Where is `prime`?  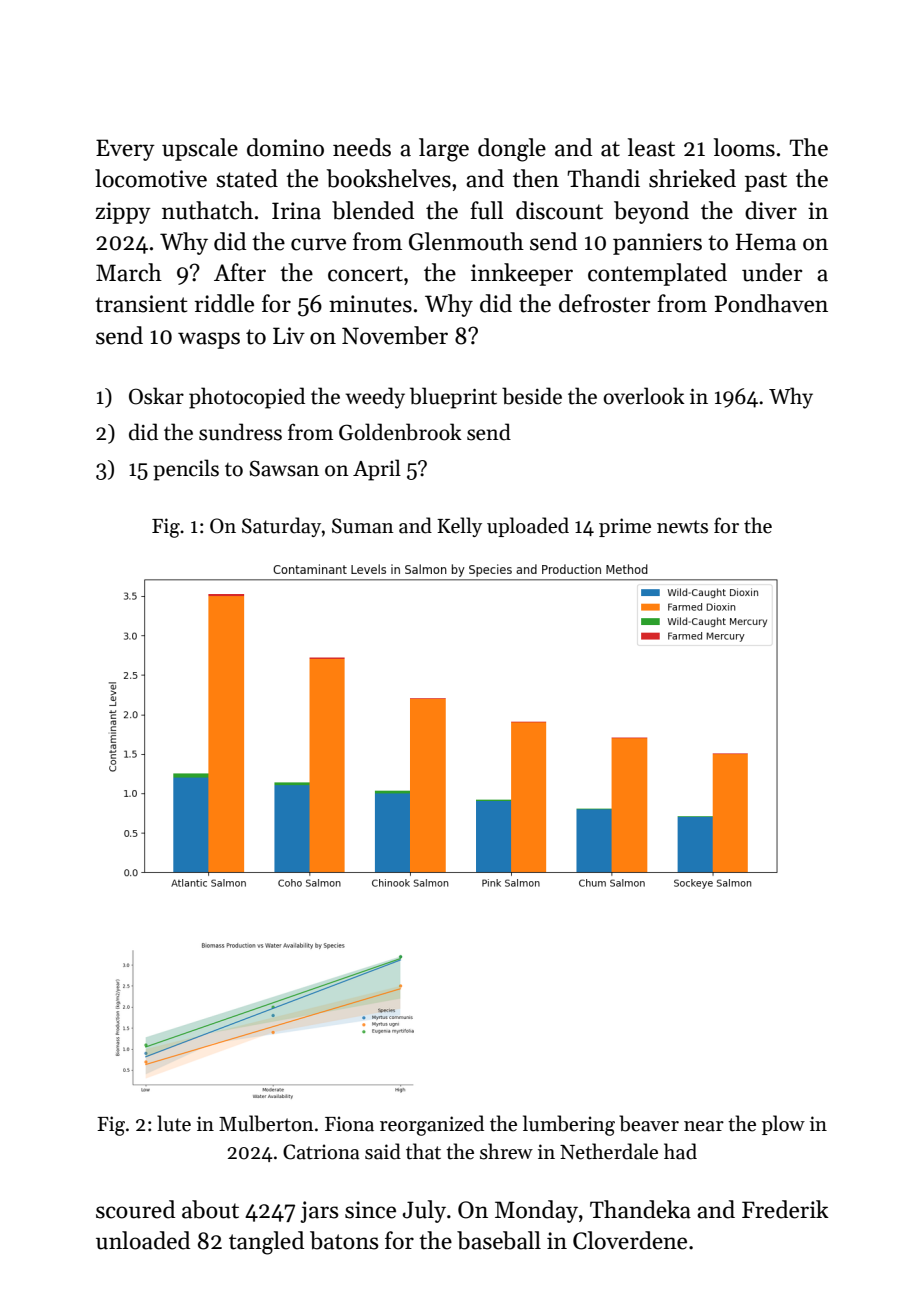 prime is located at coordinates (625, 527).
